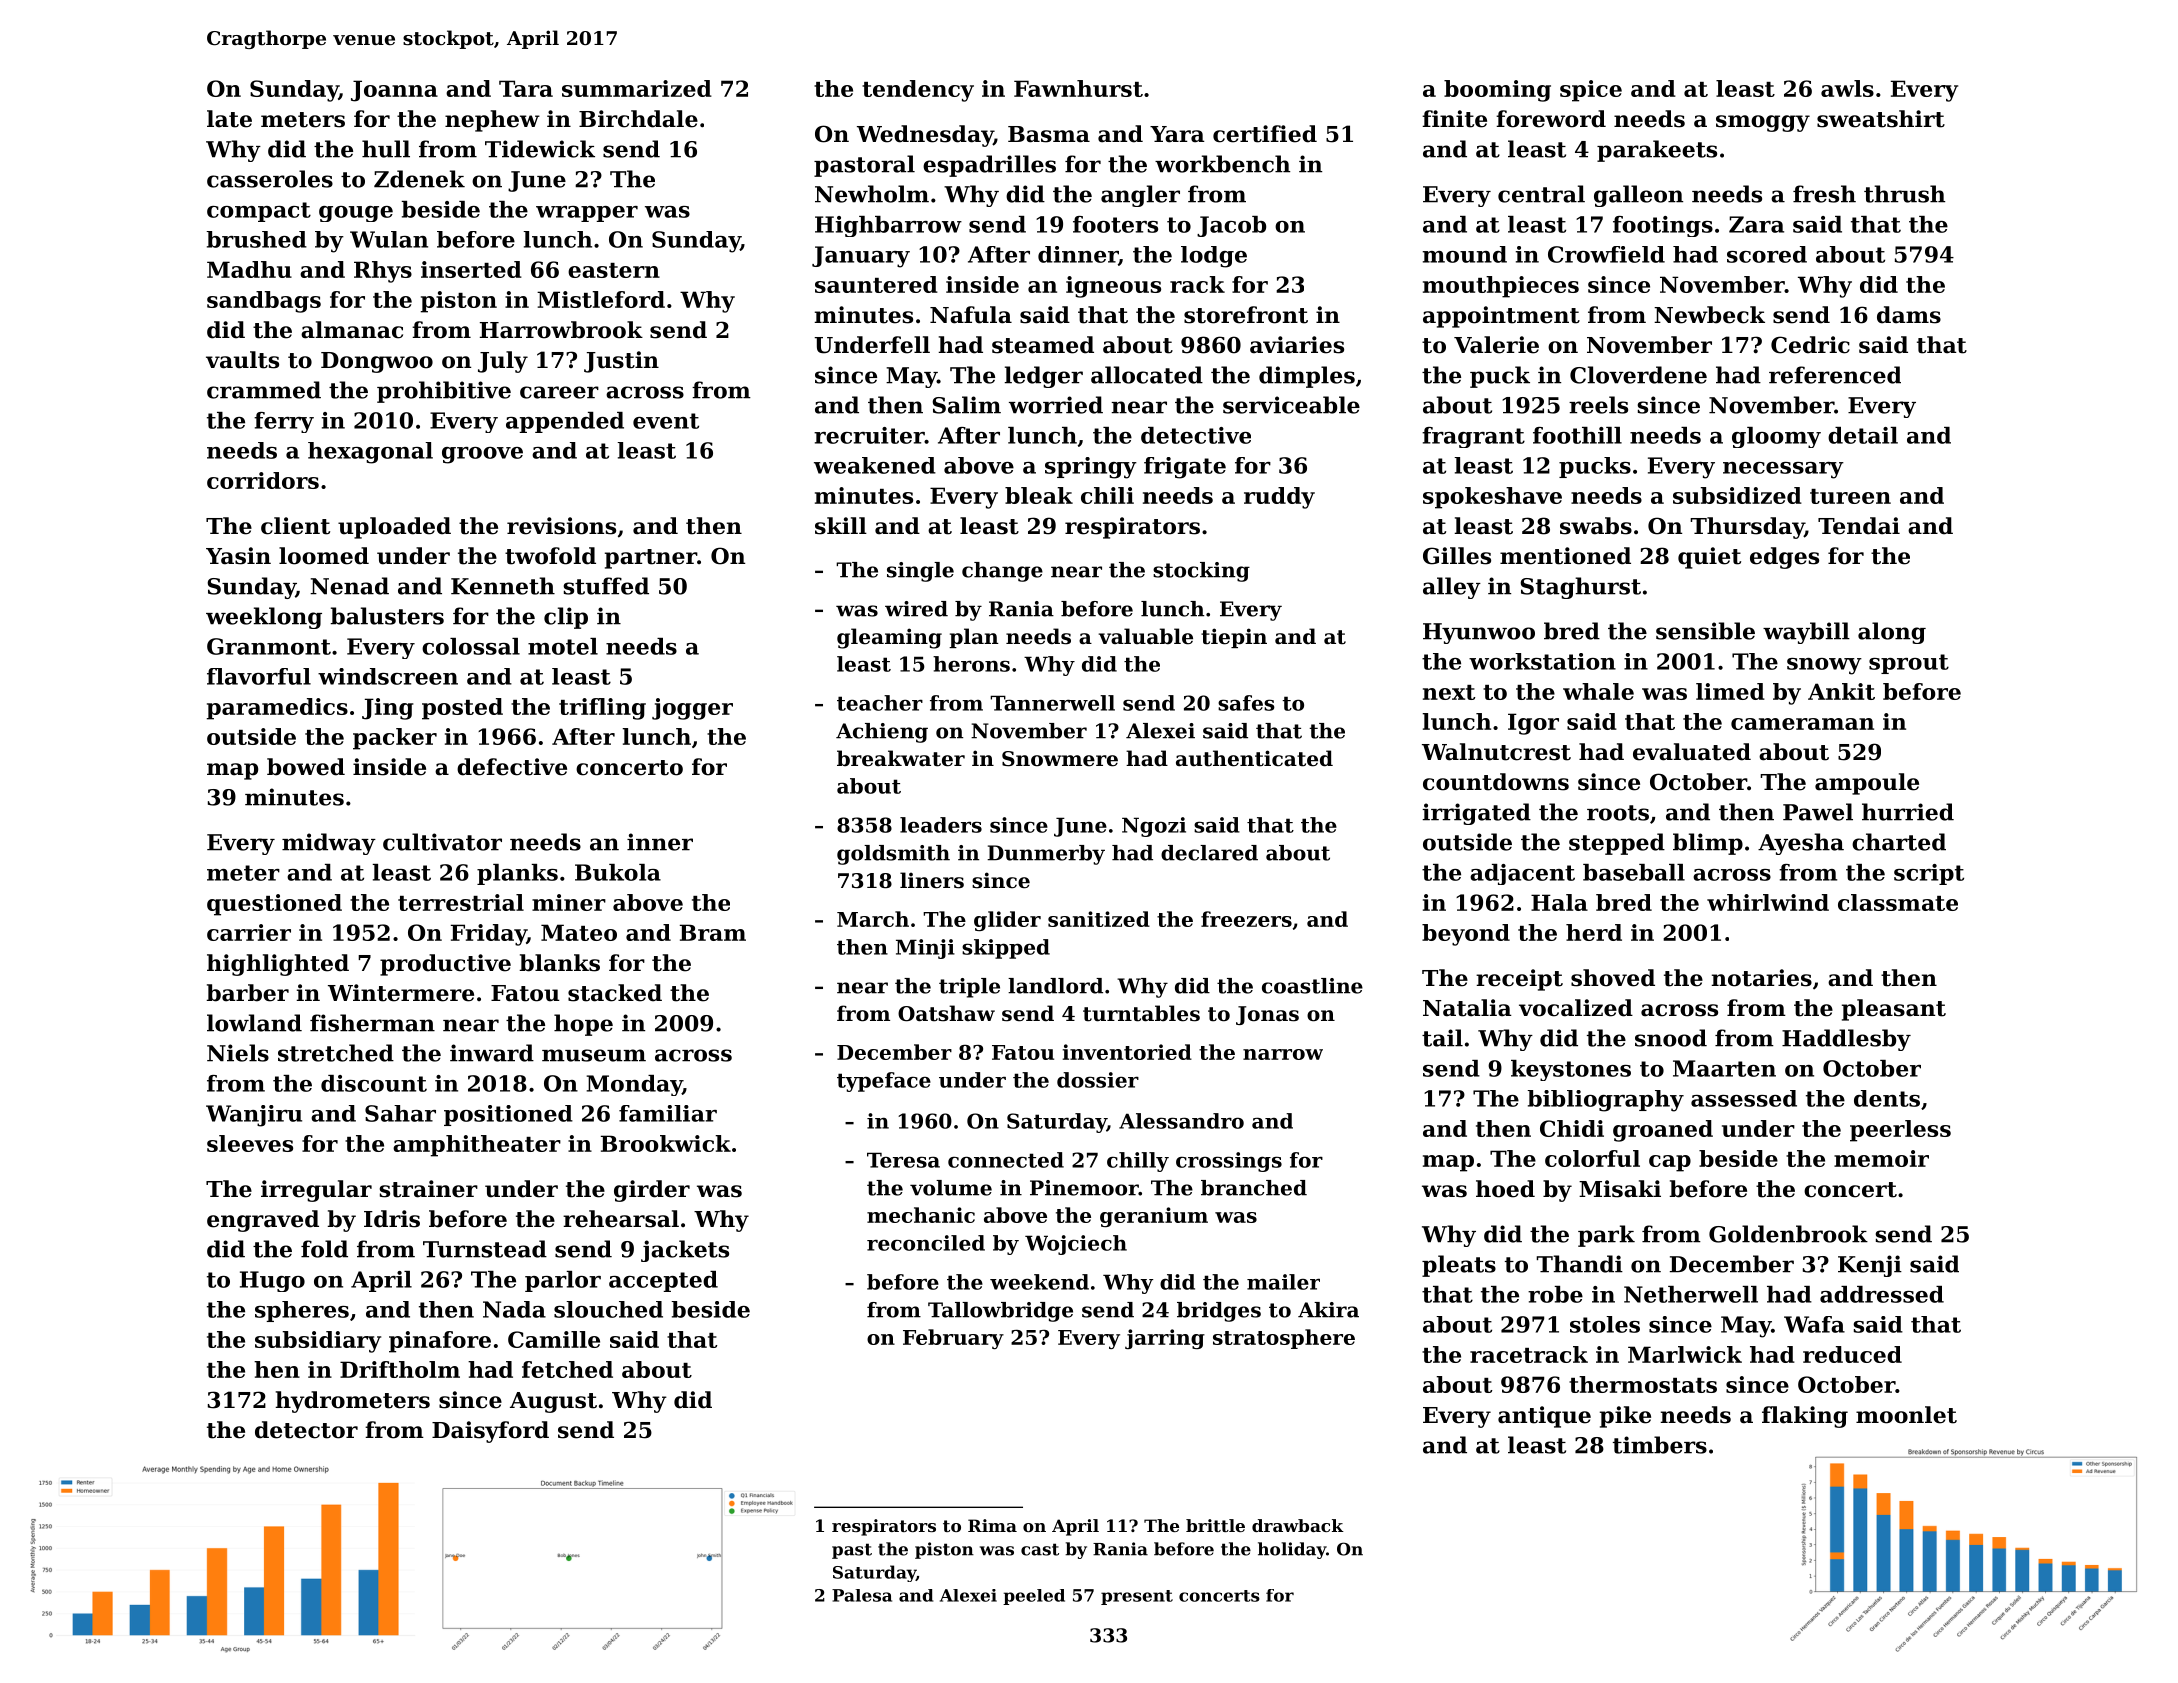 The image size is (2178, 1683). I want to click on ruddy, so click(1279, 498).
